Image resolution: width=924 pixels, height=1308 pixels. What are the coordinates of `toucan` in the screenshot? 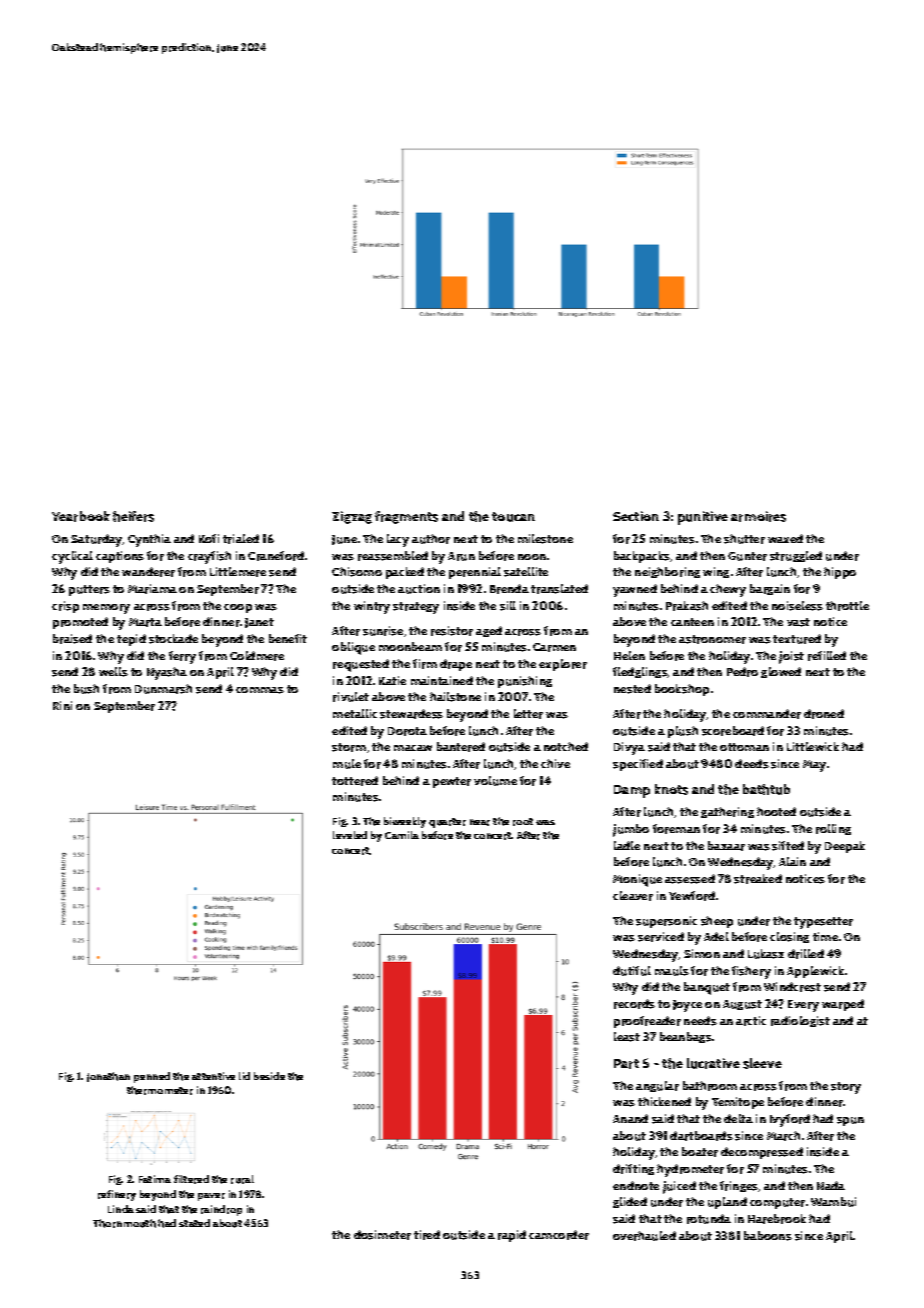 It's located at (513, 517).
